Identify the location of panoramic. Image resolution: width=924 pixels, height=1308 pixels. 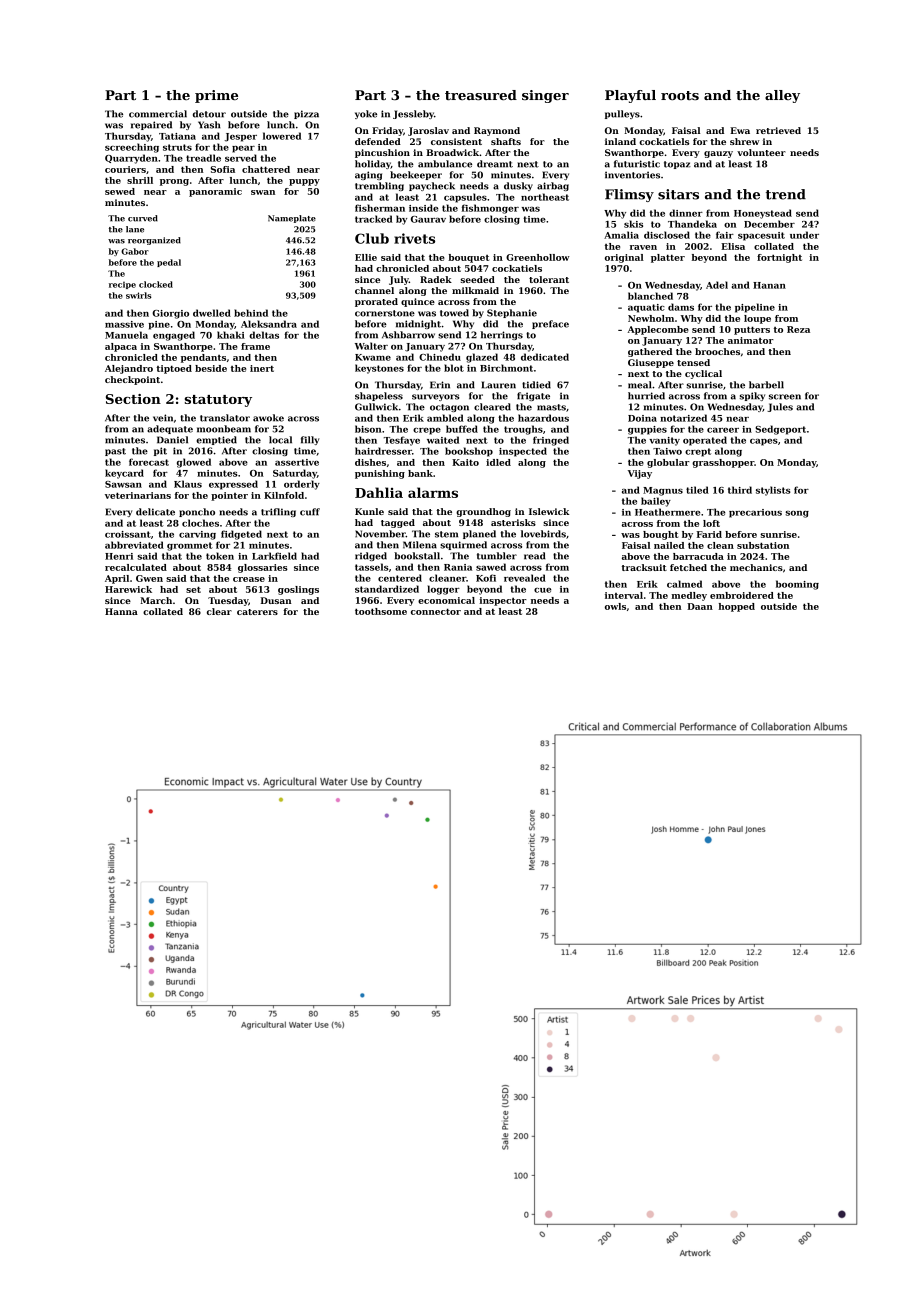
(215, 192).
